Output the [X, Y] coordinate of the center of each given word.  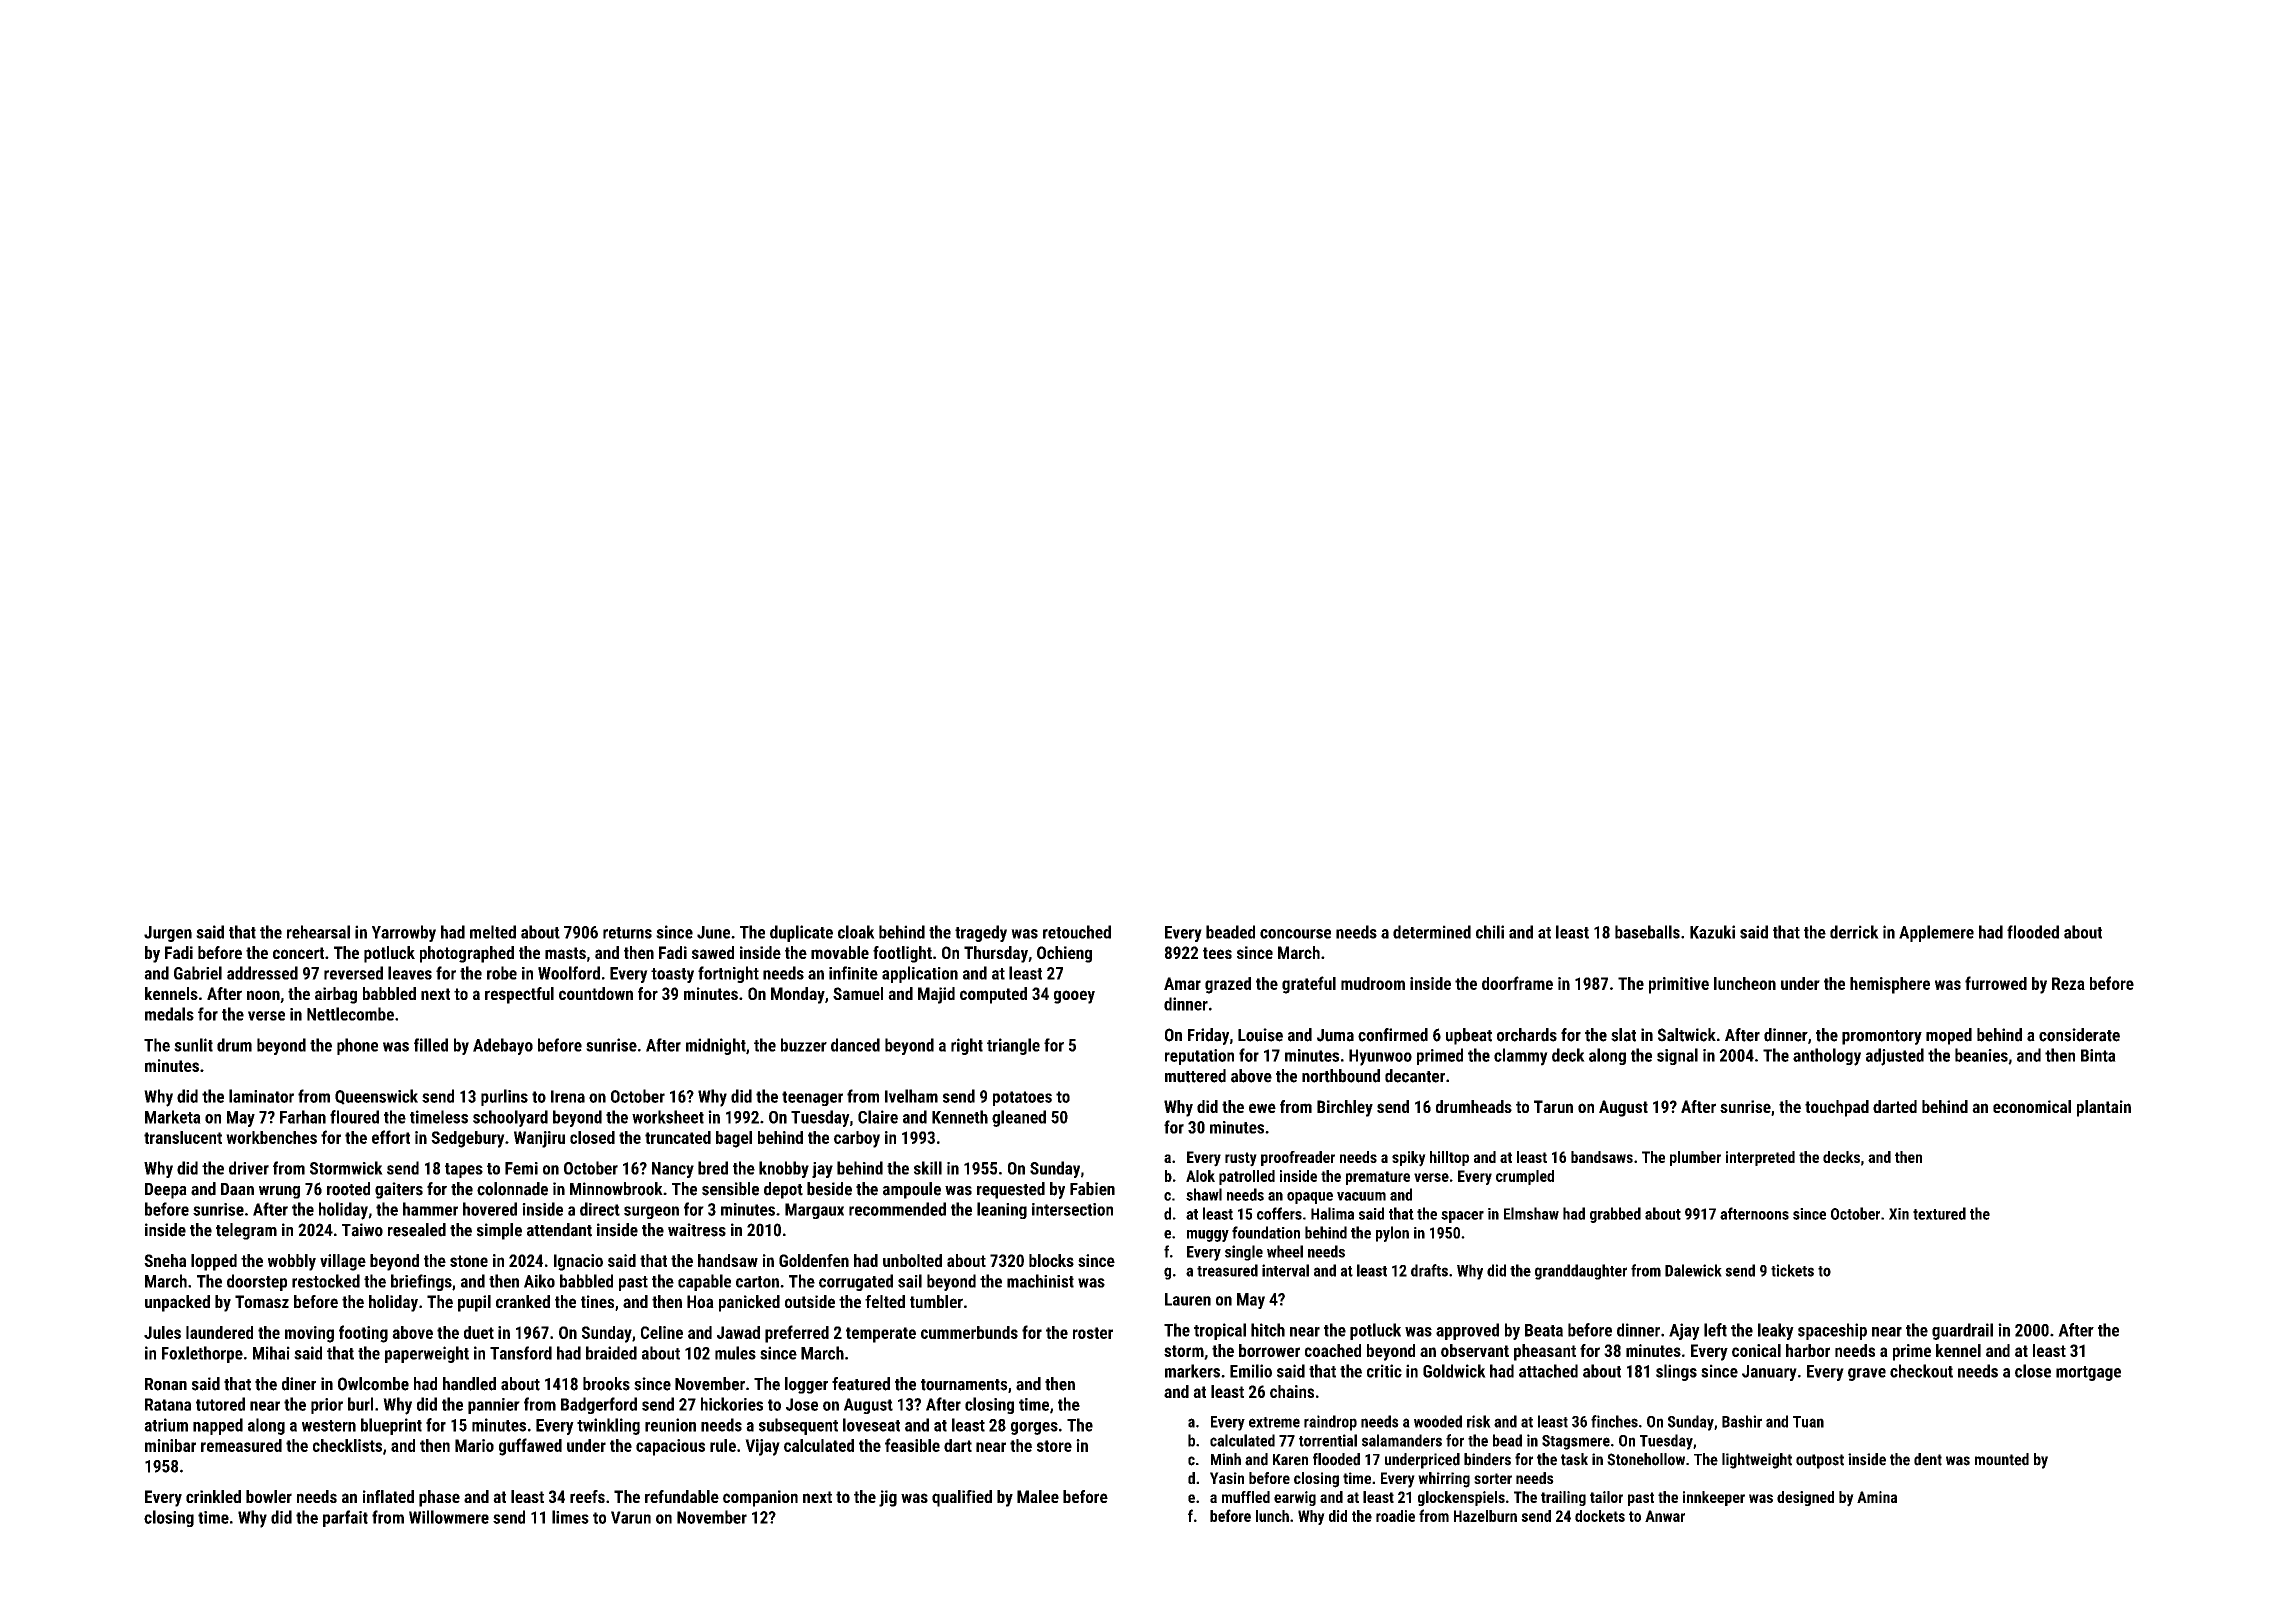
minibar [170, 1445]
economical [2032, 1106]
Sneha [165, 1260]
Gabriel [198, 973]
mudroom [1373, 983]
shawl [1204, 1194]
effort [391, 1137]
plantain [2104, 1108]
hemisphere [1890, 985]
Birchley [1345, 1108]
